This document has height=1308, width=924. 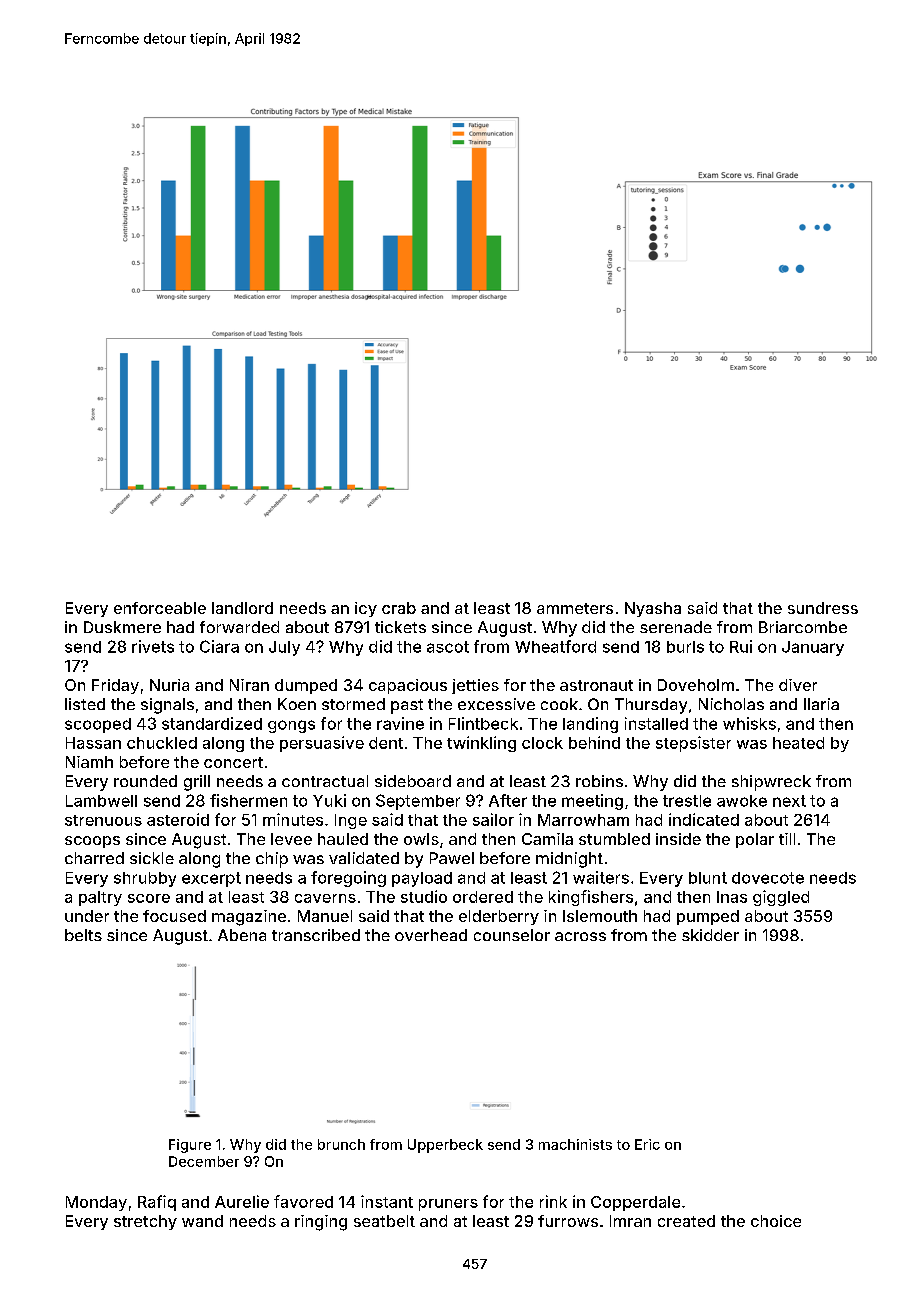 I want to click on Rafiq, so click(x=157, y=1203).
